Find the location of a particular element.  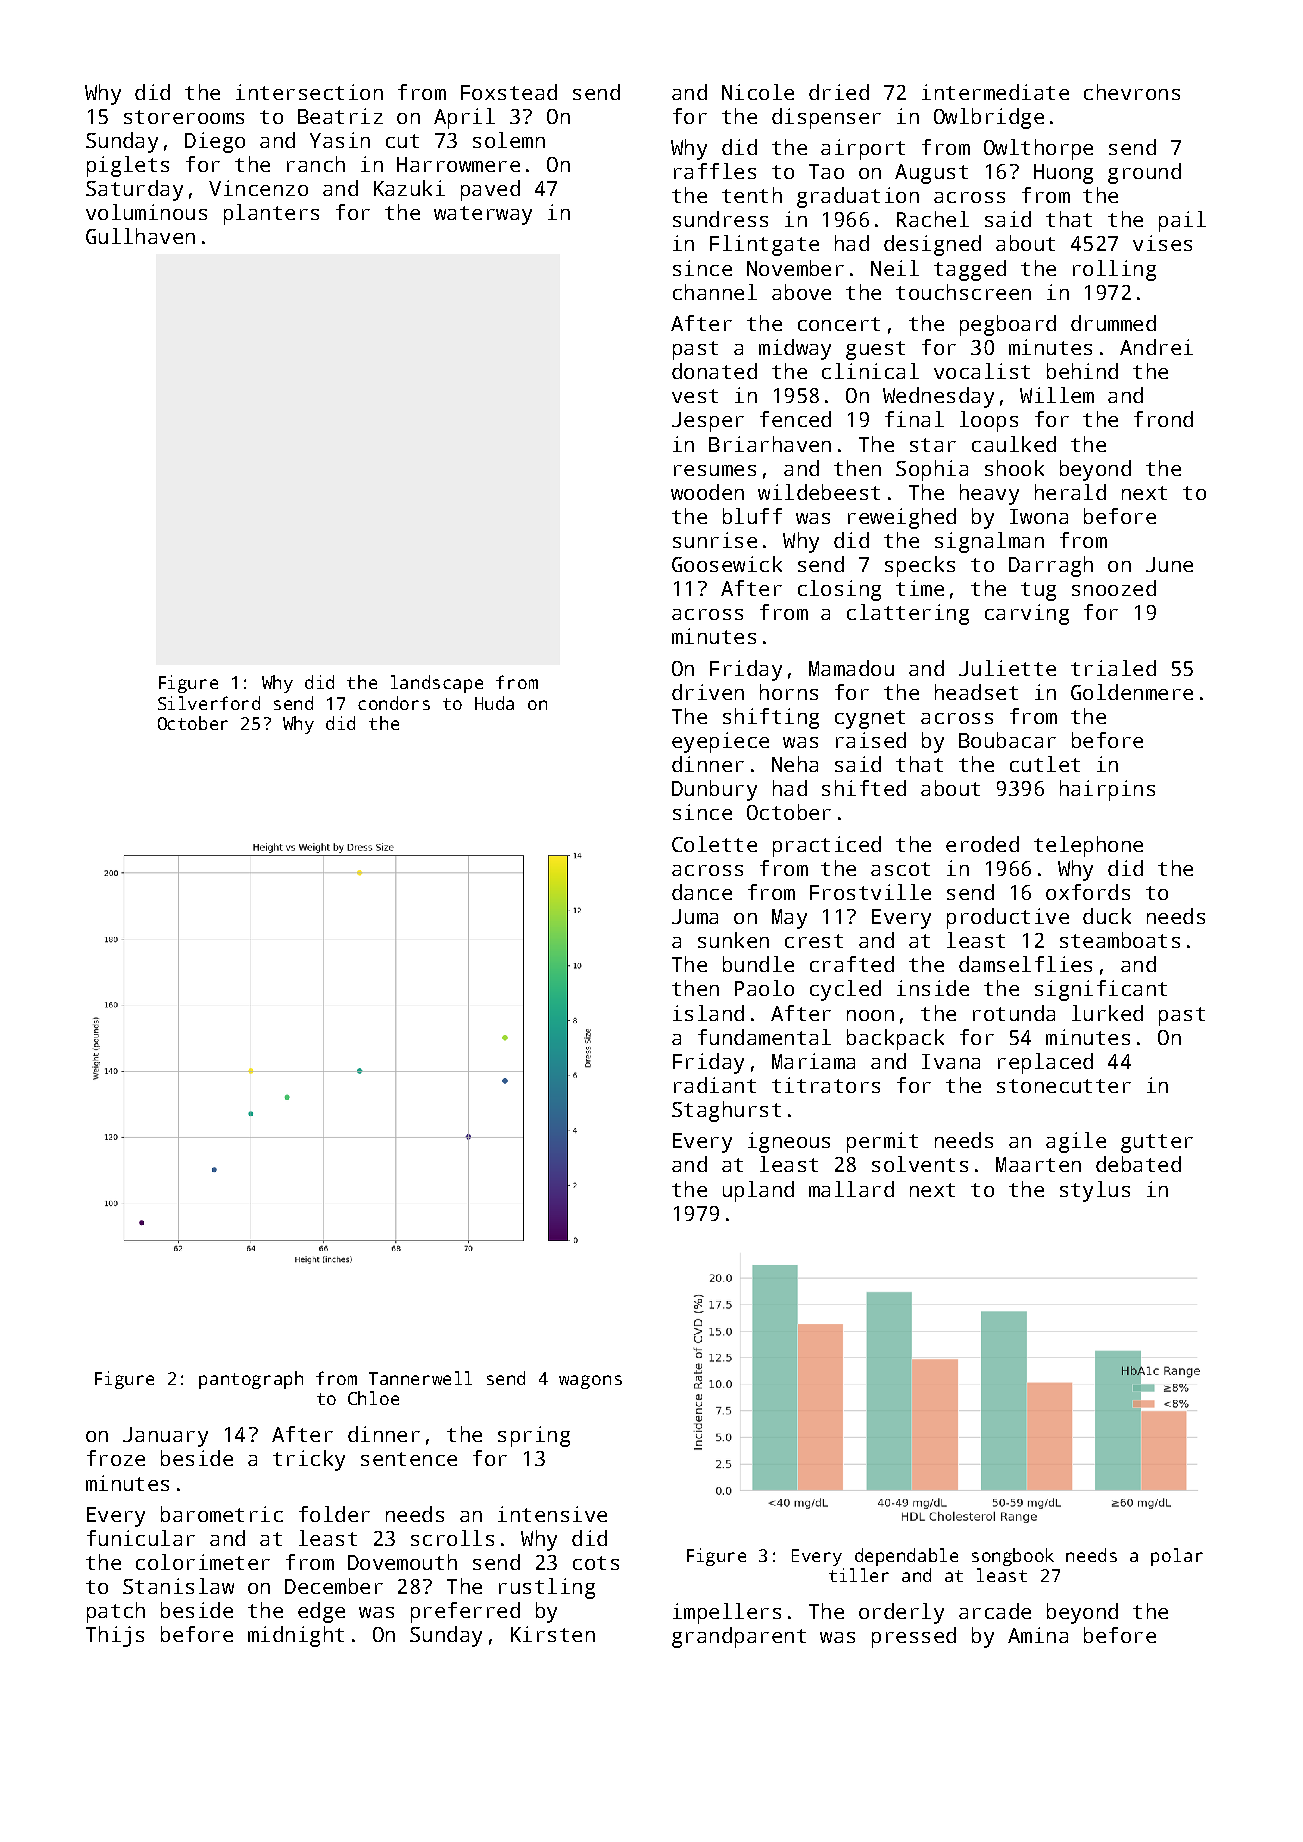

piglets is located at coordinates (128, 166).
